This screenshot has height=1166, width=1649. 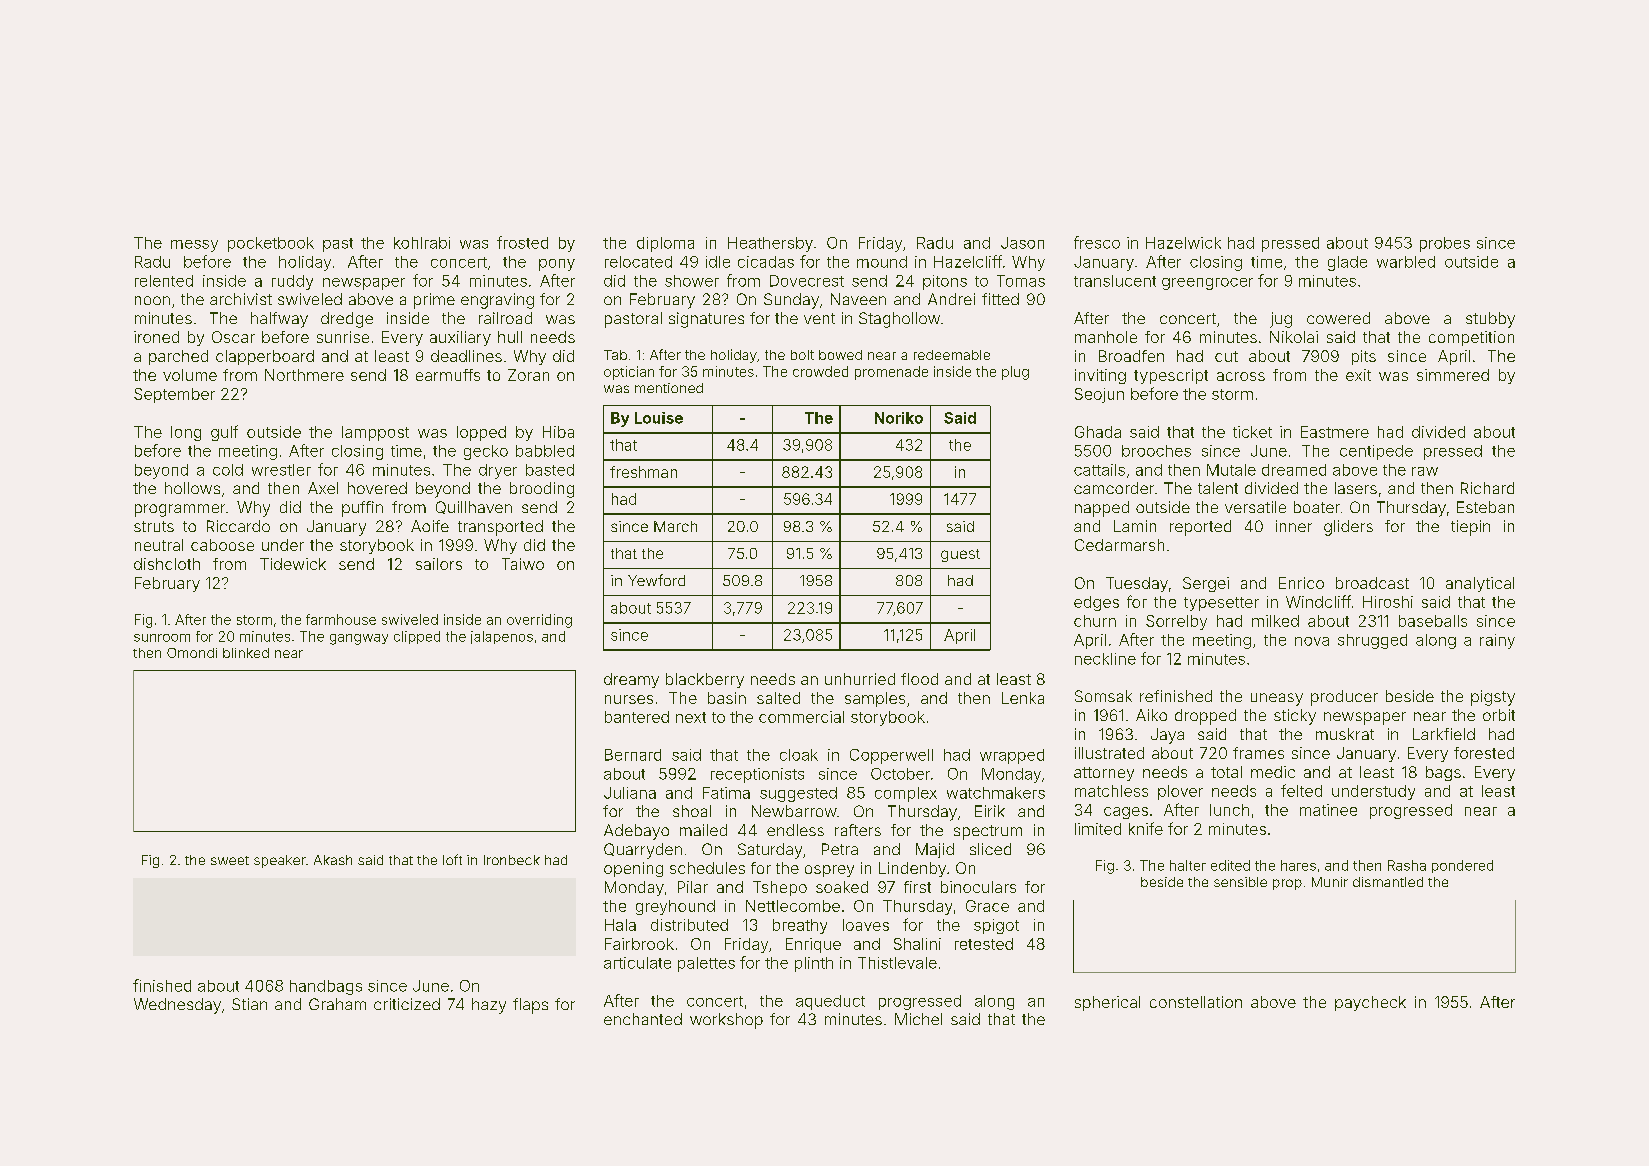 What do you see at coordinates (1453, 375) in the screenshot?
I see `simmered` at bounding box center [1453, 375].
